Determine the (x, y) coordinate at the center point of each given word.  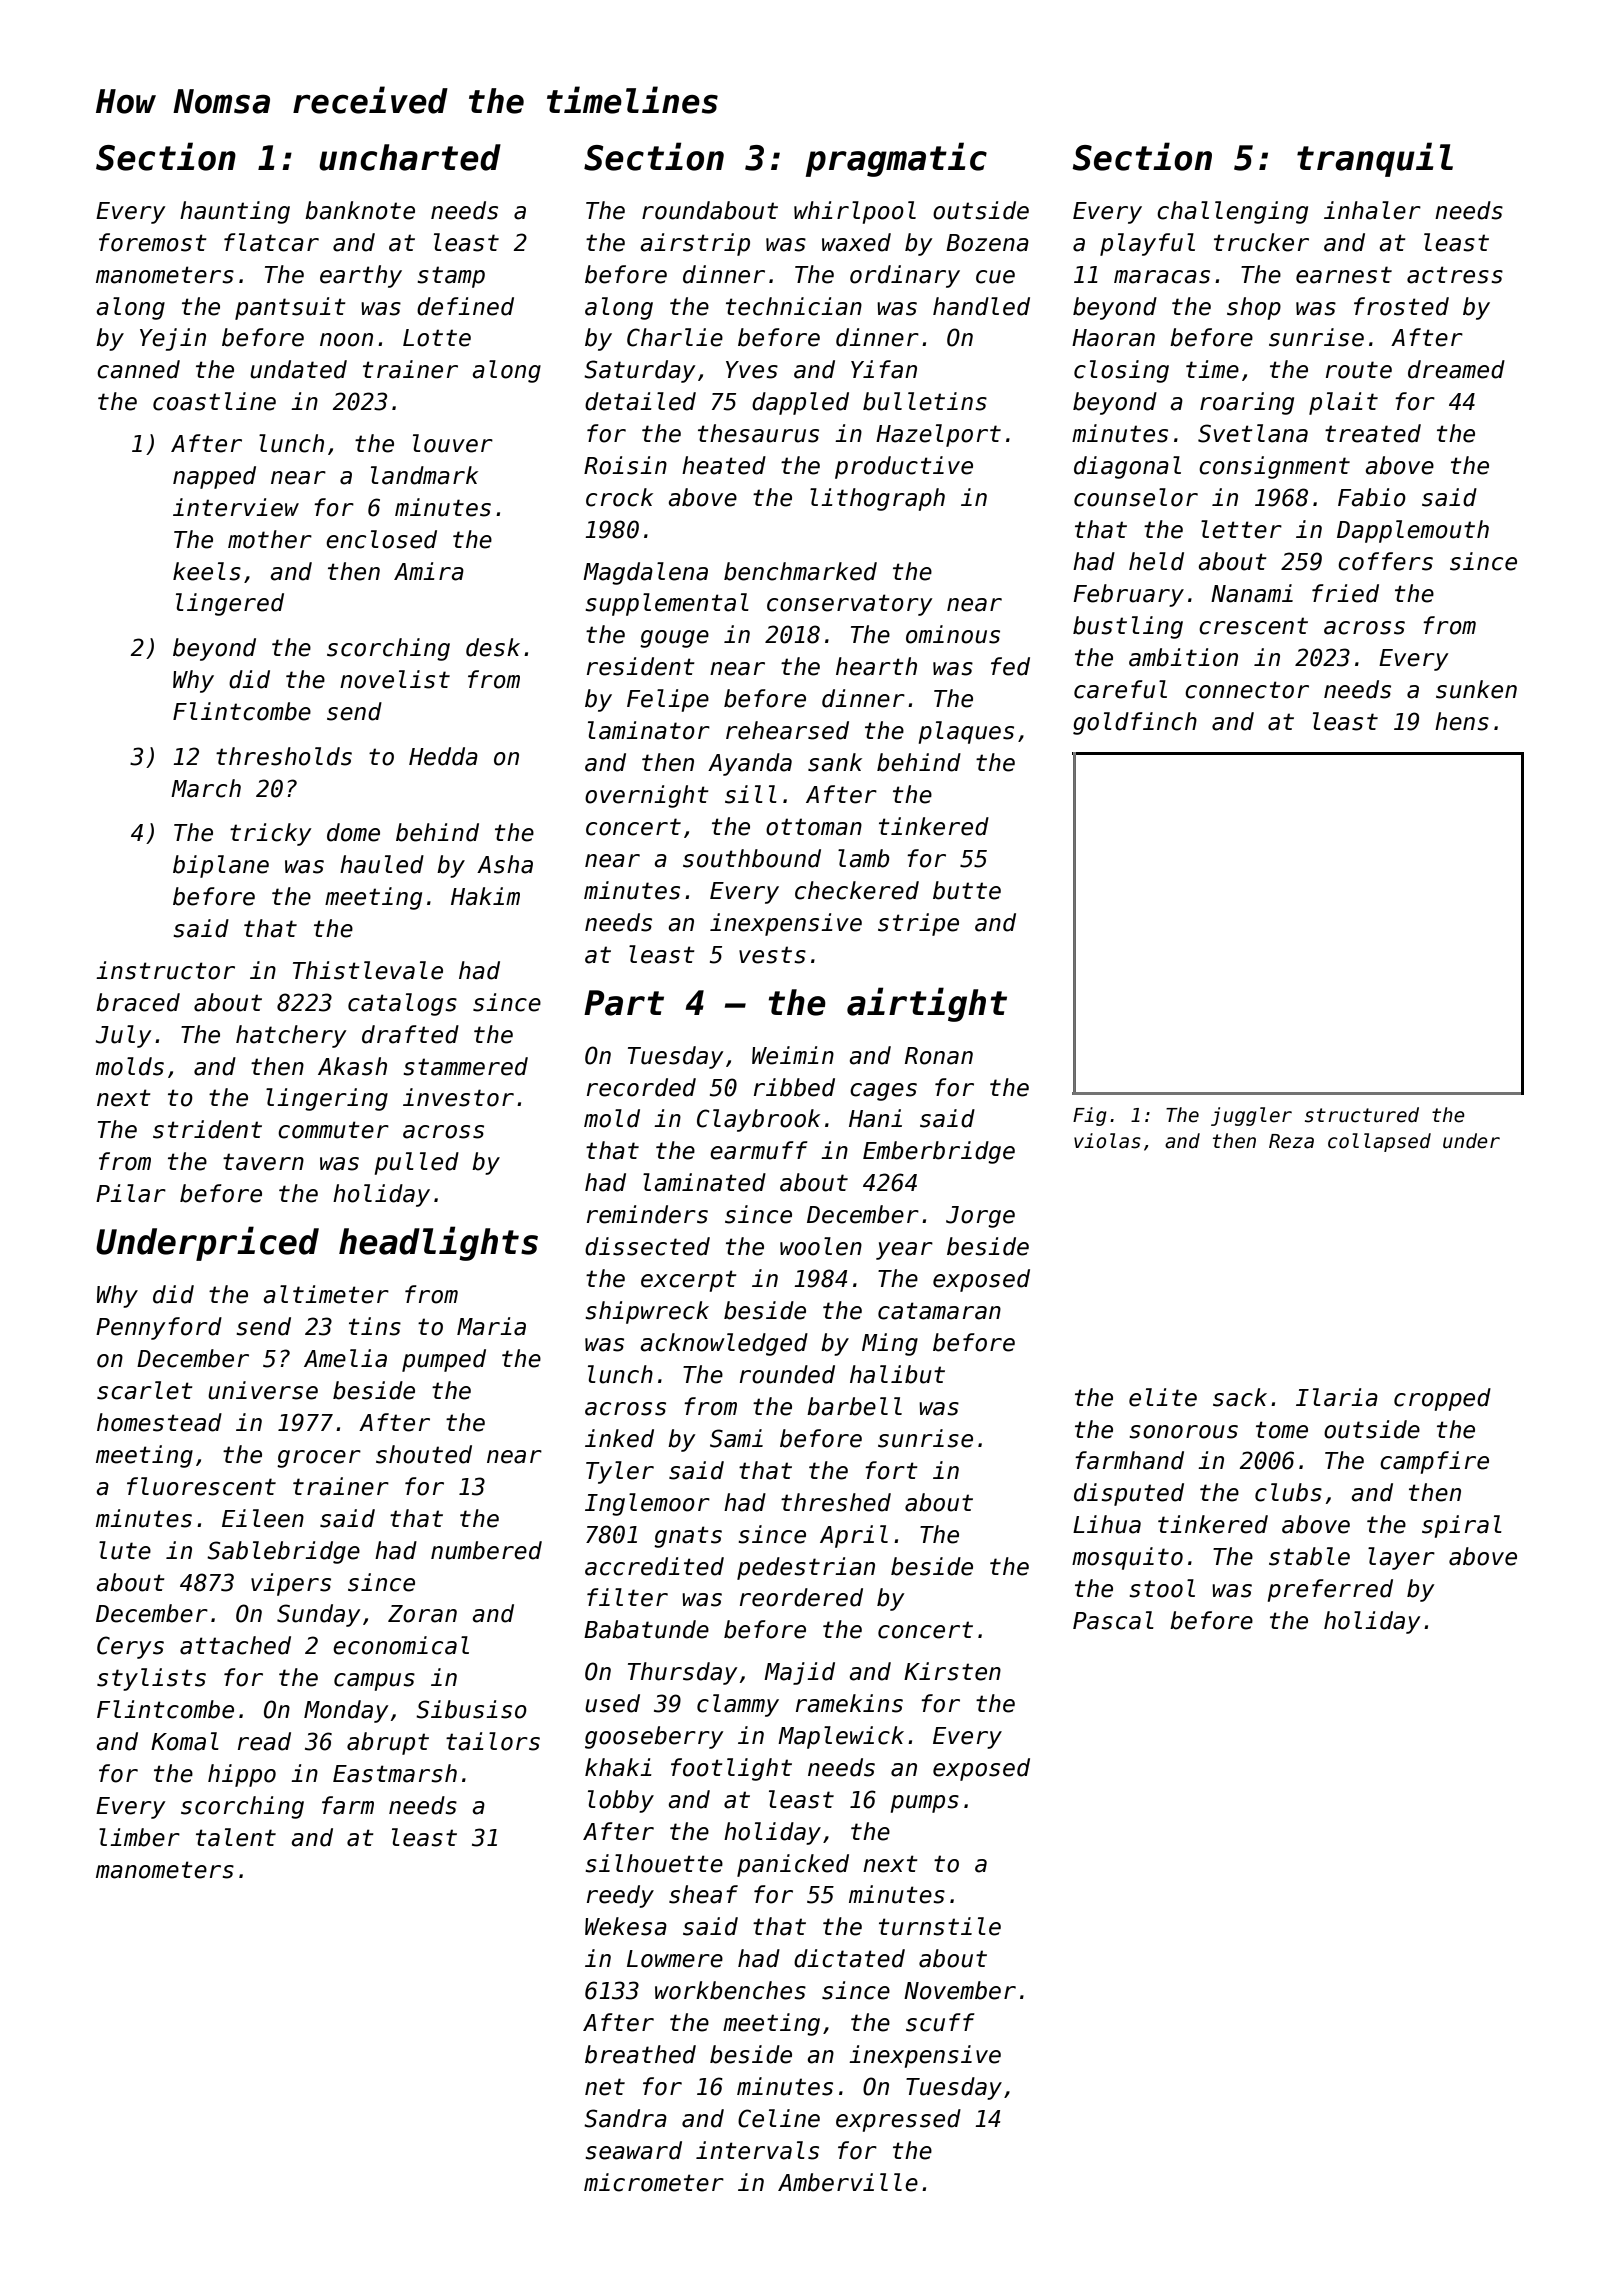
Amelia (345, 1358)
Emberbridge (939, 1152)
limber (139, 1837)
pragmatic (896, 159)
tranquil (1375, 159)
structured (1362, 1115)
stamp (451, 277)
